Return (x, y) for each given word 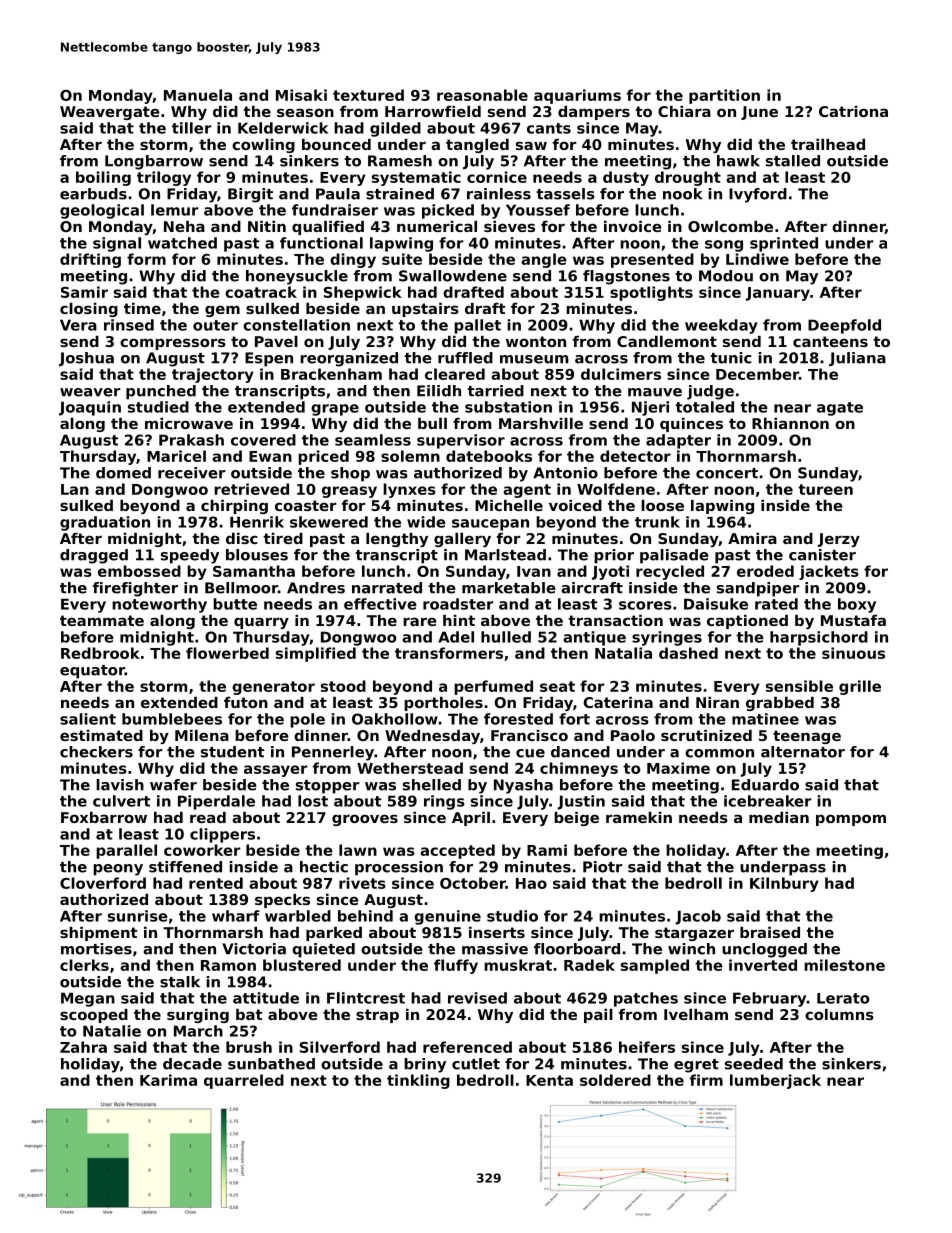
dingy (353, 260)
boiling (103, 178)
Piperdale (216, 802)
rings (444, 802)
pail (598, 1016)
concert (727, 473)
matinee (765, 719)
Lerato (843, 998)
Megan (88, 999)
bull (432, 423)
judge (710, 392)
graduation (105, 523)
